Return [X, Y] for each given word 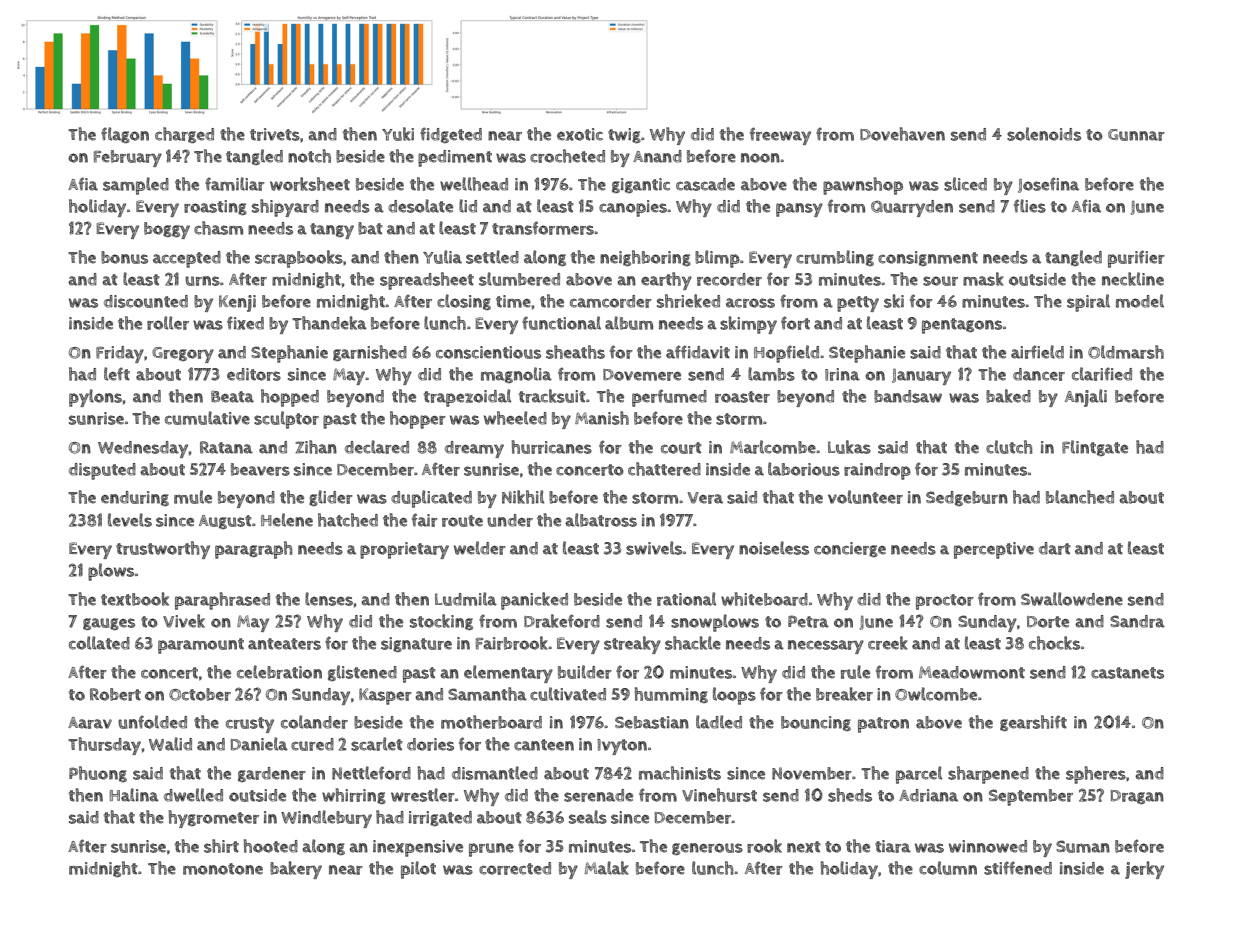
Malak [606, 868]
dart [1055, 548]
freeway [780, 136]
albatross [601, 520]
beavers [260, 469]
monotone [223, 869]
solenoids [1044, 134]
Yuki [398, 134]
